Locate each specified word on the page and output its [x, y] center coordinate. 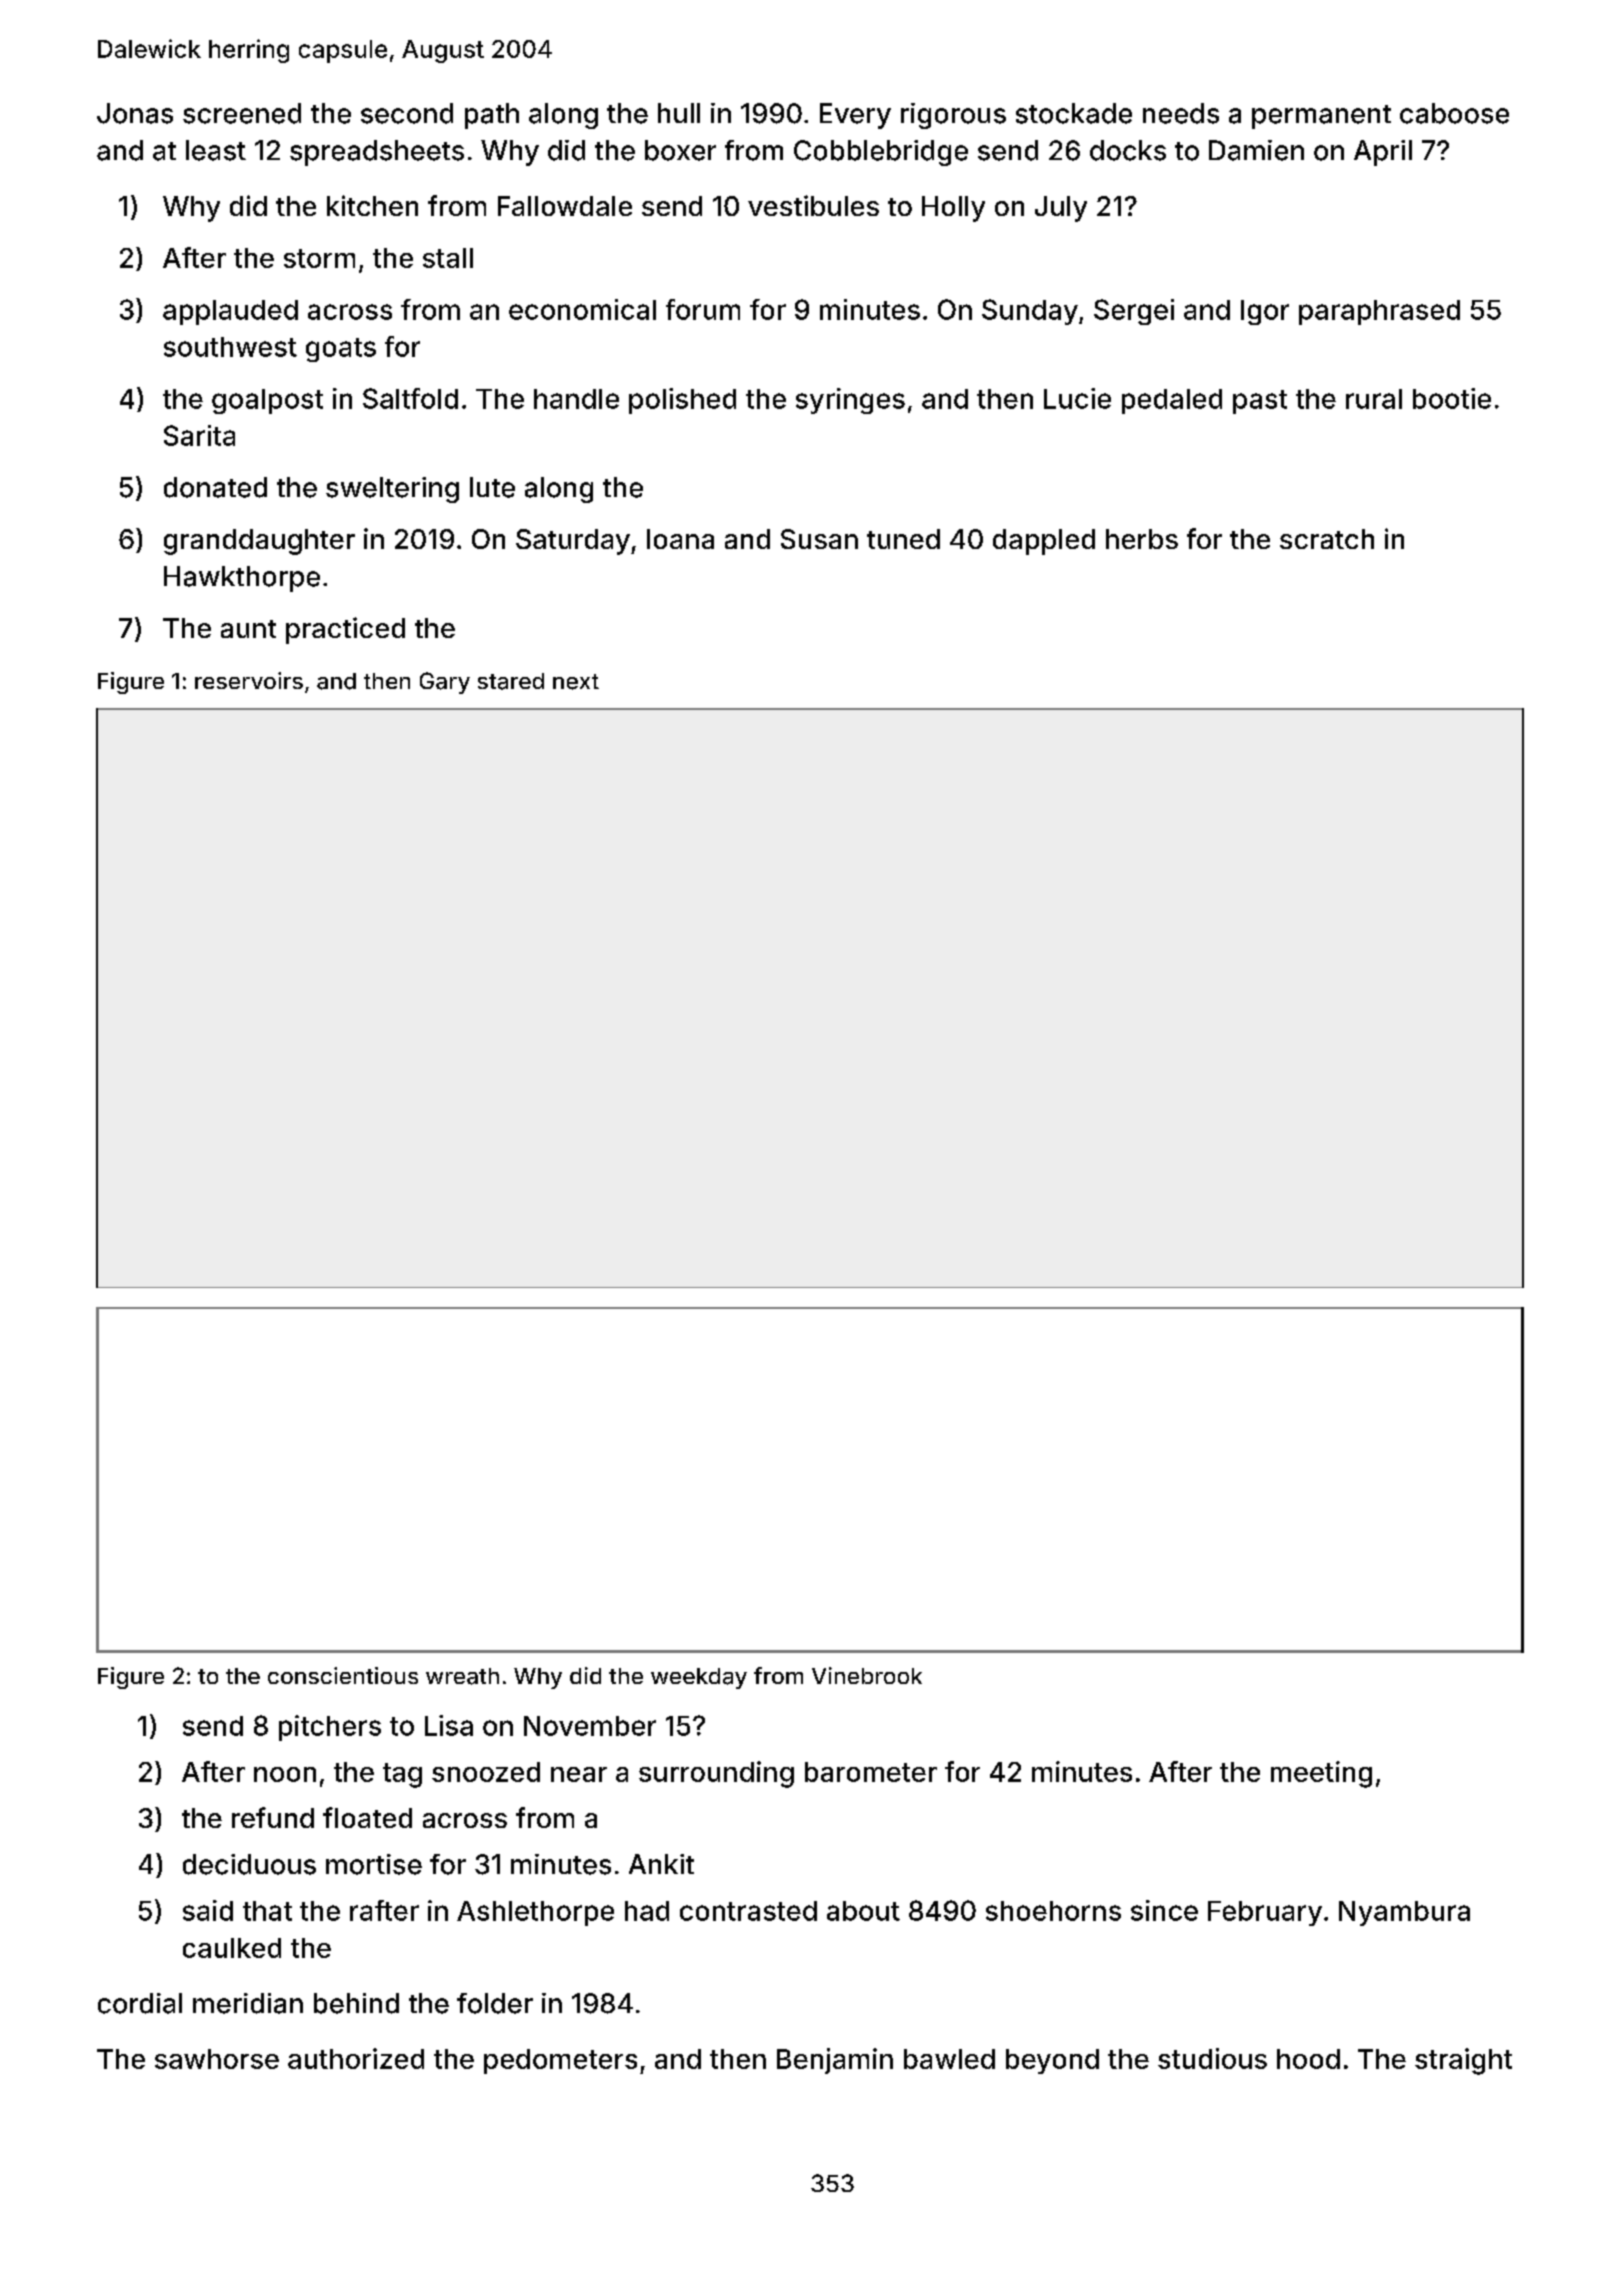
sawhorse [217, 2059]
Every [855, 116]
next [576, 682]
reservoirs [249, 680]
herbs [1142, 539]
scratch [1327, 539]
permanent [1321, 117]
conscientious [343, 1675]
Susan [819, 539]
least [216, 150]
